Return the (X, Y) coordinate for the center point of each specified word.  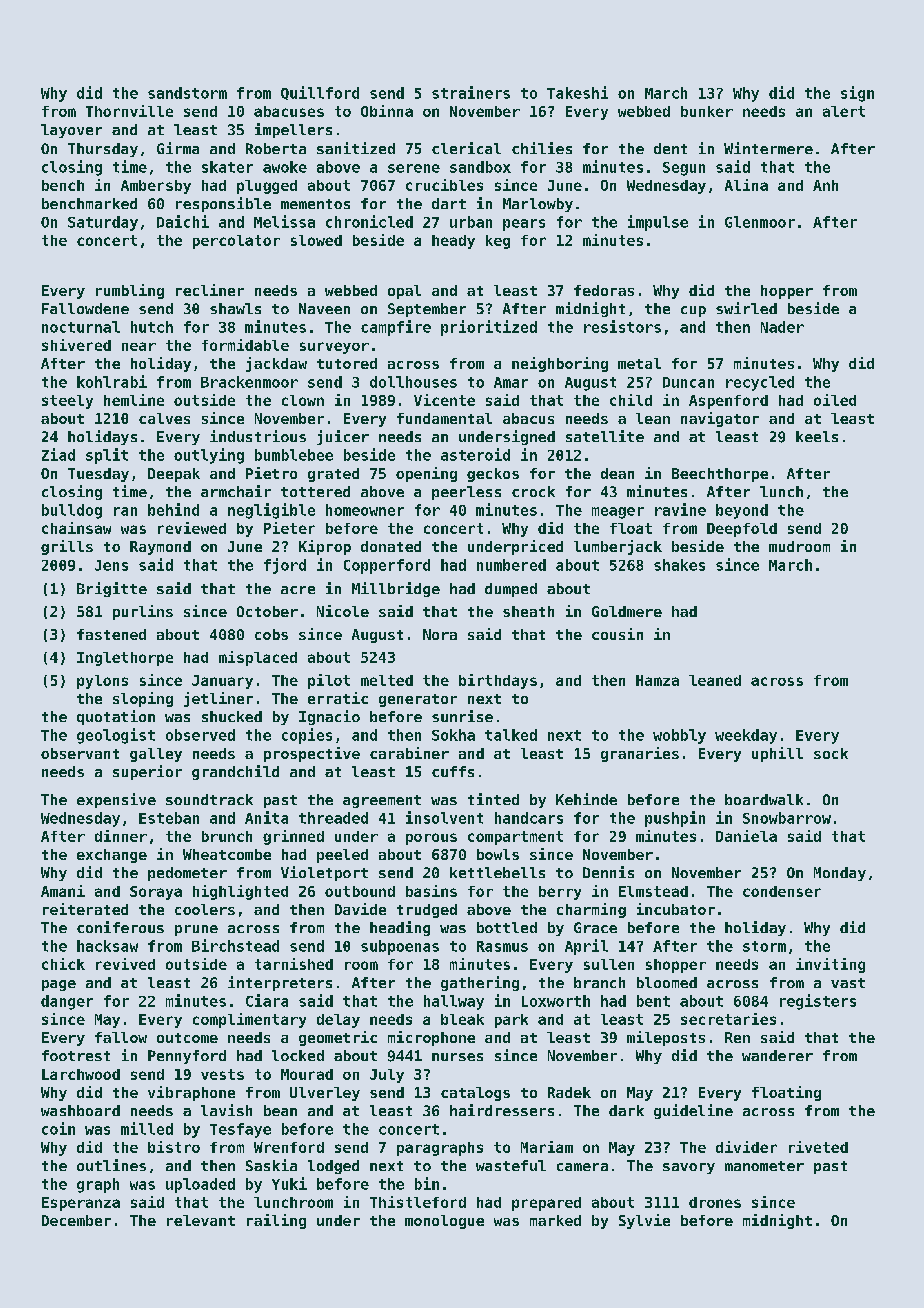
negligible (271, 511)
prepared (546, 1204)
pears (524, 225)
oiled (835, 400)
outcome (187, 1038)
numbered (511, 565)
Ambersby (156, 187)
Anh (825, 185)
